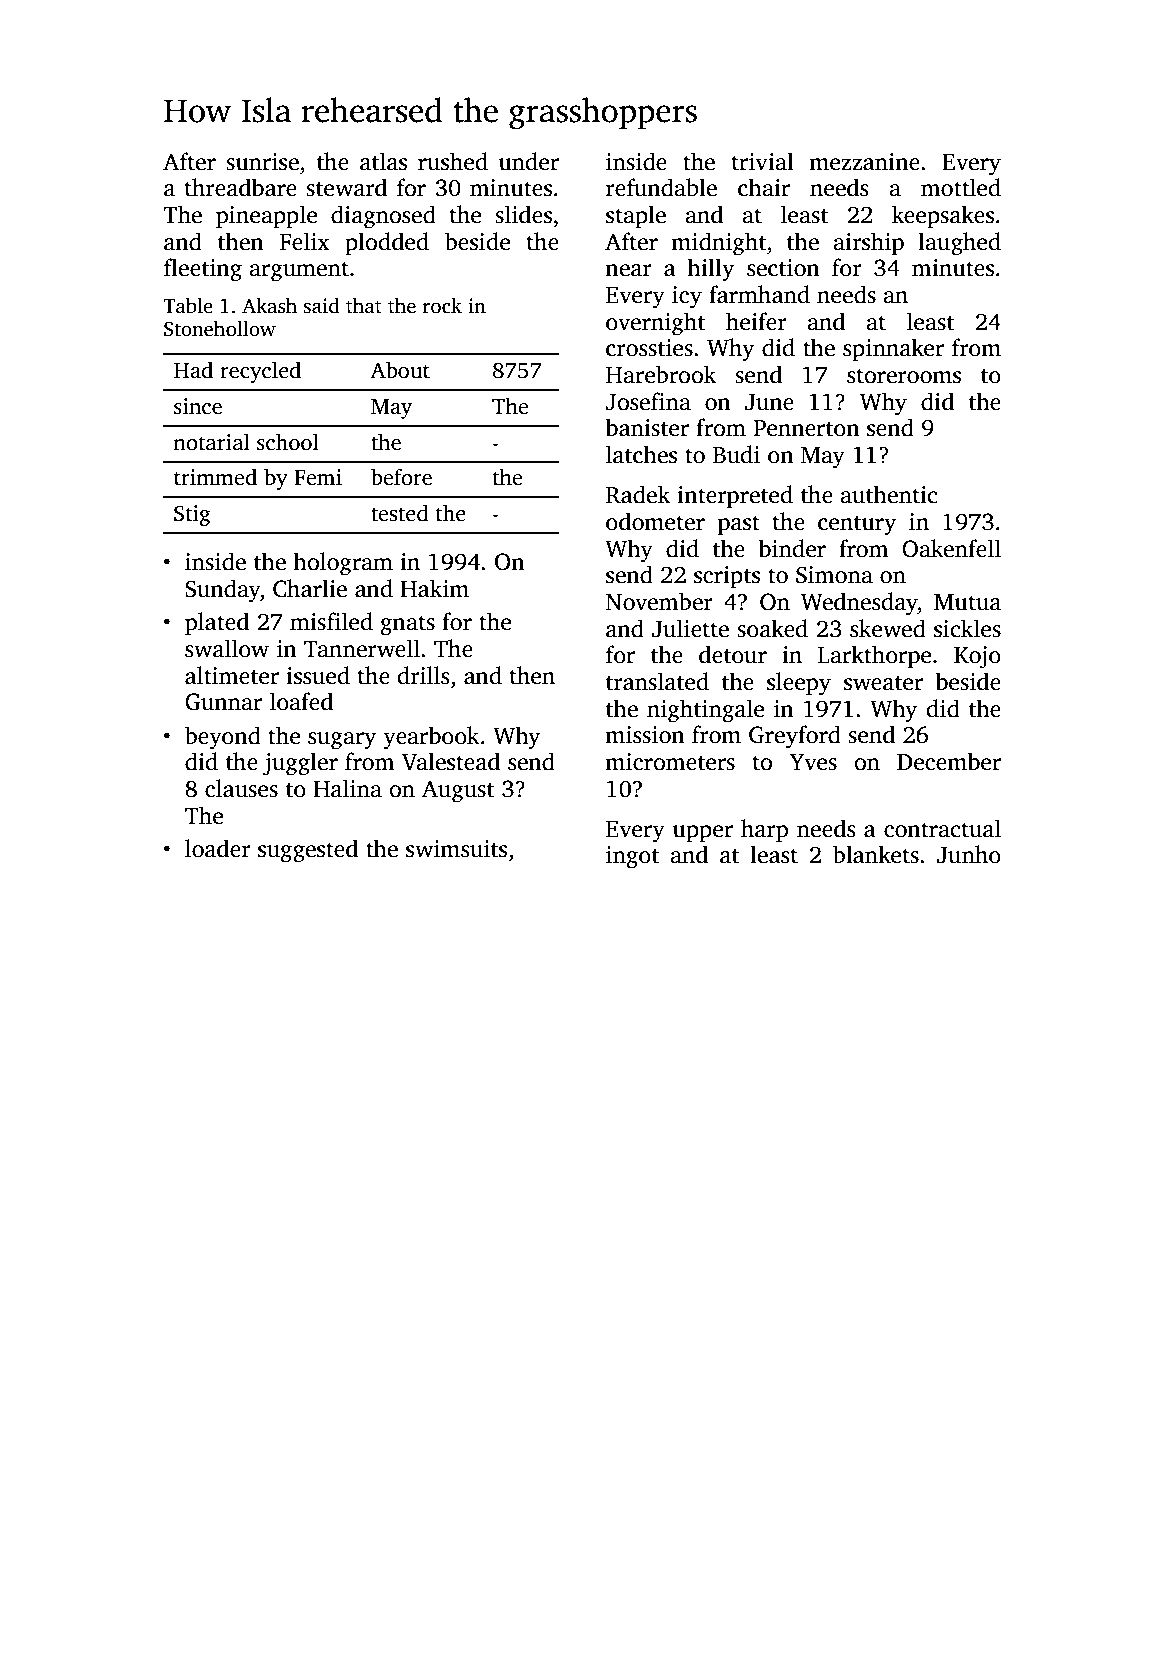 Image resolution: width=1165 pixels, height=1654 pixels. Describe the element at coordinates (943, 216) in the screenshot. I see `keepsakes` at that location.
